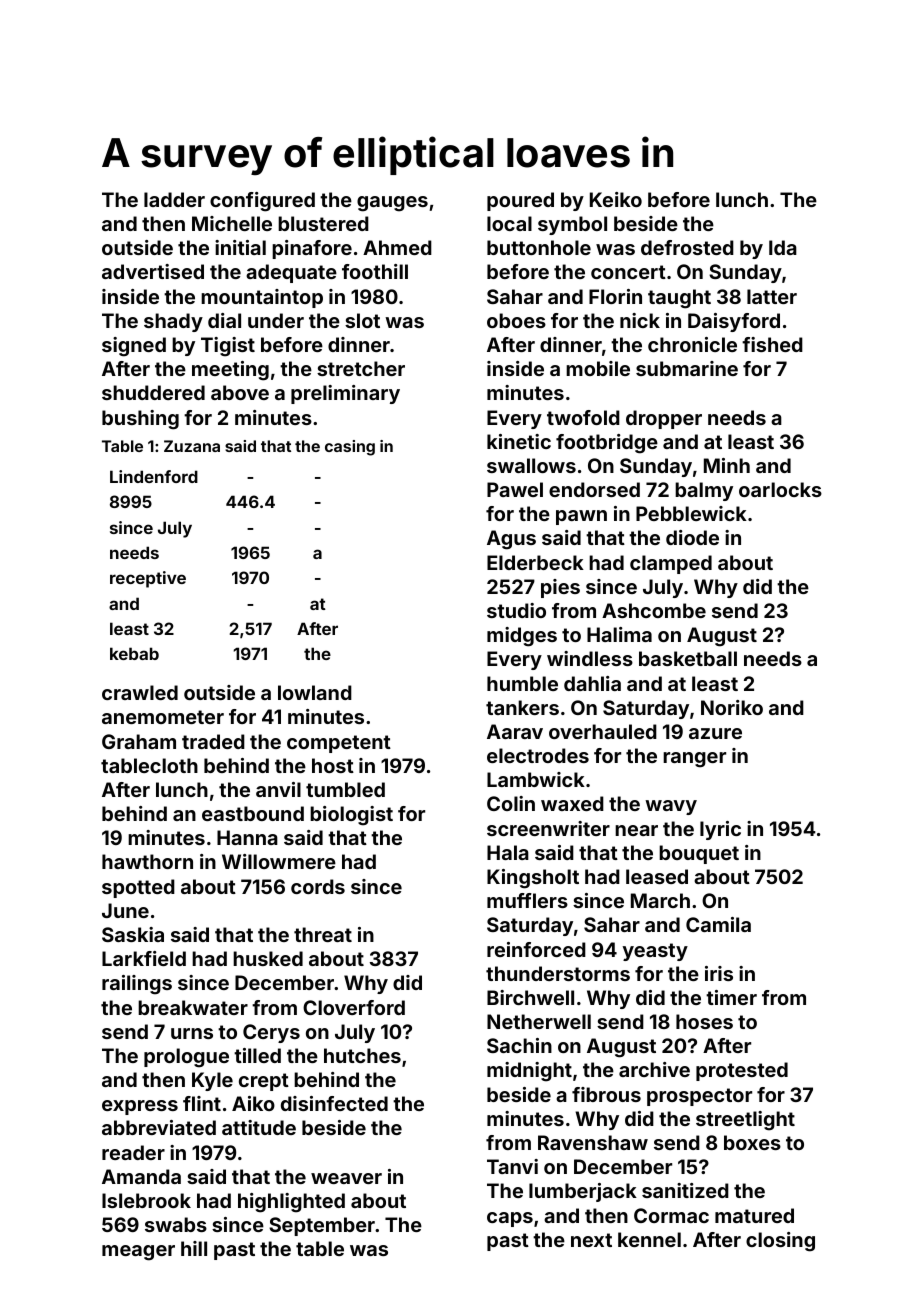  I want to click on biologist, so click(351, 816).
